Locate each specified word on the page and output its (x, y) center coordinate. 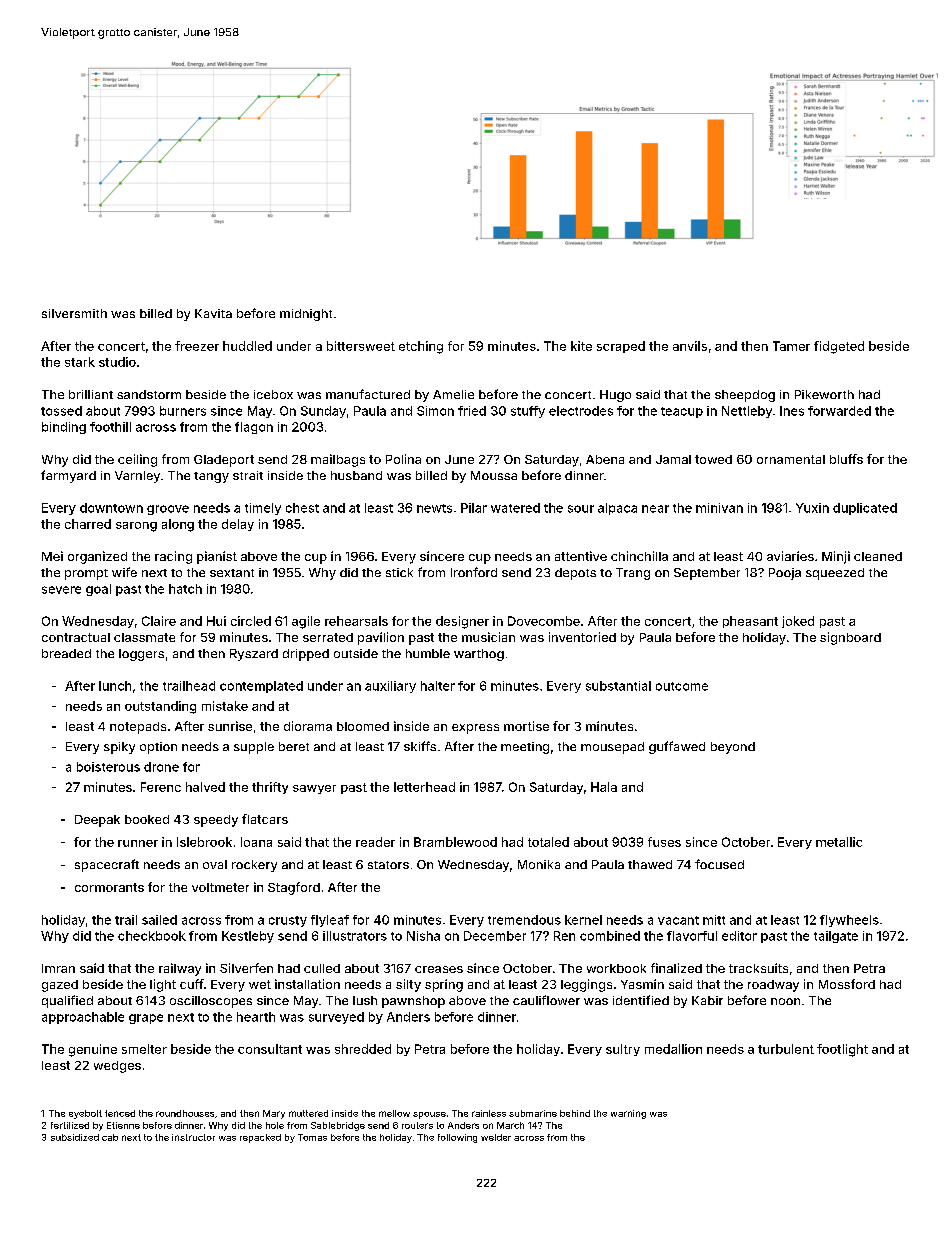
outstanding (160, 707)
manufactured (368, 394)
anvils (690, 346)
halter (438, 686)
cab (110, 1137)
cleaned (878, 556)
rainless (489, 1113)
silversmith (74, 313)
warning (628, 1114)
